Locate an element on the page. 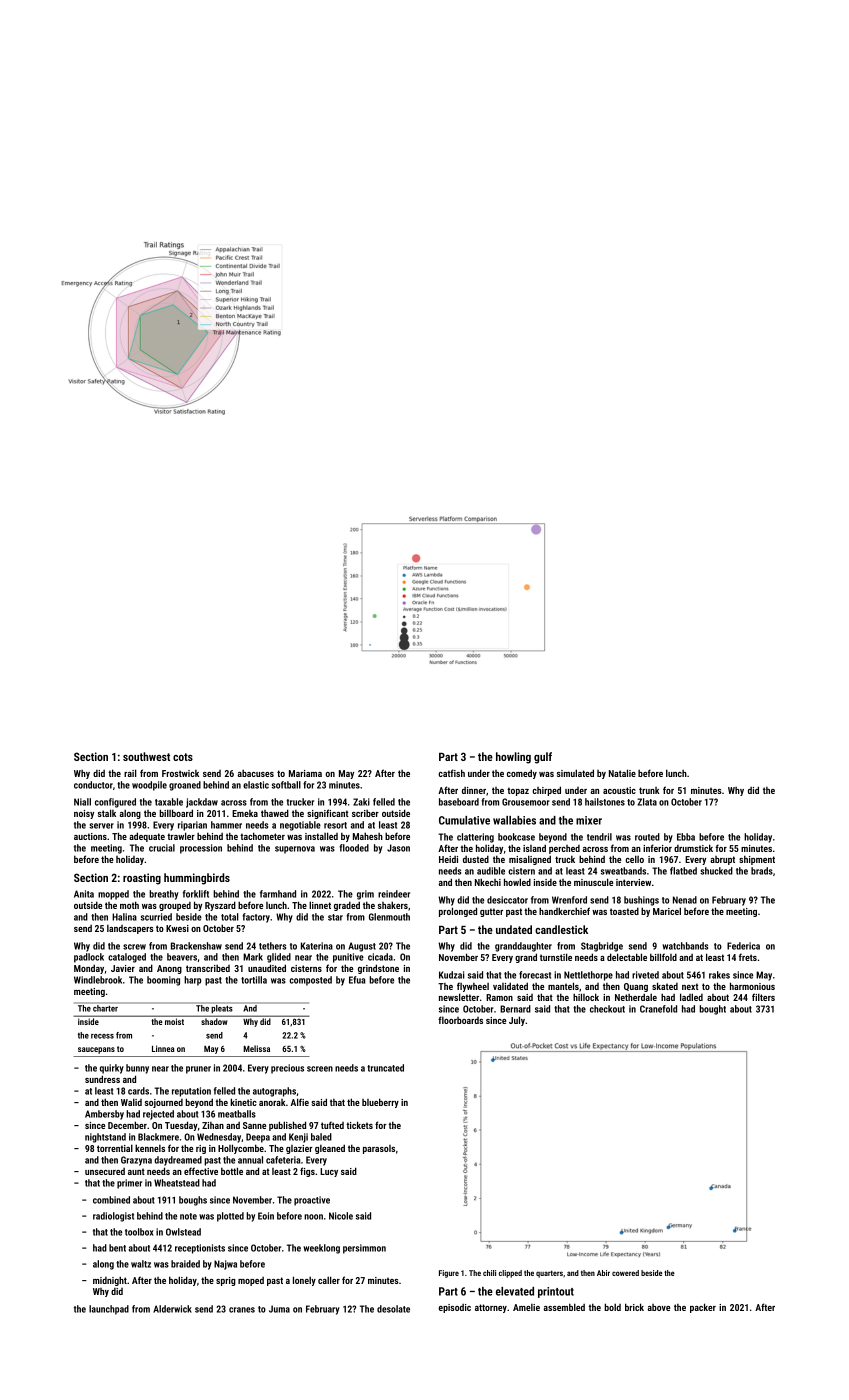 This document has width=849, height=1400. Windlebrook is located at coordinates (98, 980).
